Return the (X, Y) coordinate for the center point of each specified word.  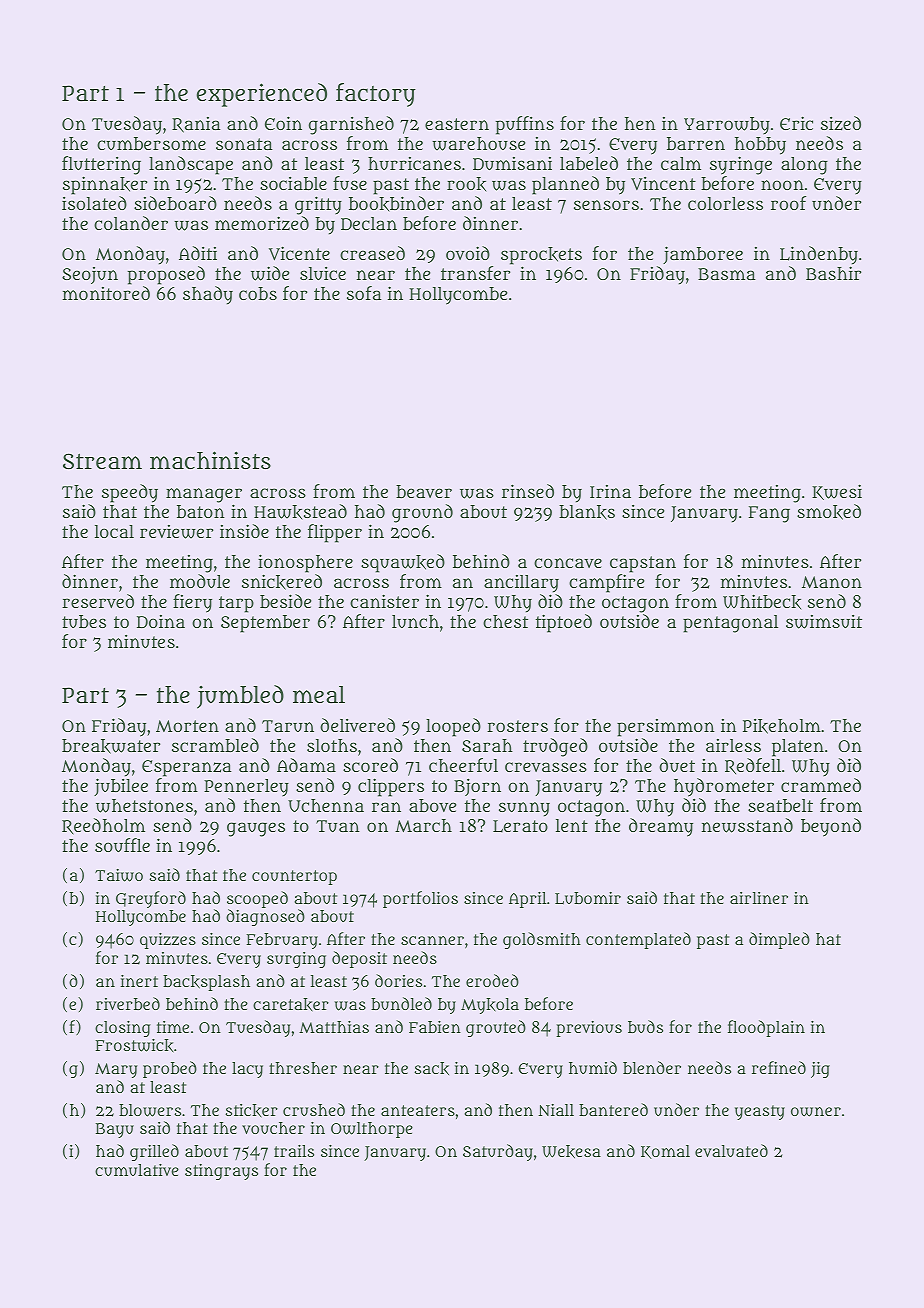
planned (565, 185)
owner (816, 1112)
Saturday (498, 1152)
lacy (247, 1070)
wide (270, 273)
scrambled (215, 745)
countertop (294, 877)
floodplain (766, 1028)
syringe (741, 165)
